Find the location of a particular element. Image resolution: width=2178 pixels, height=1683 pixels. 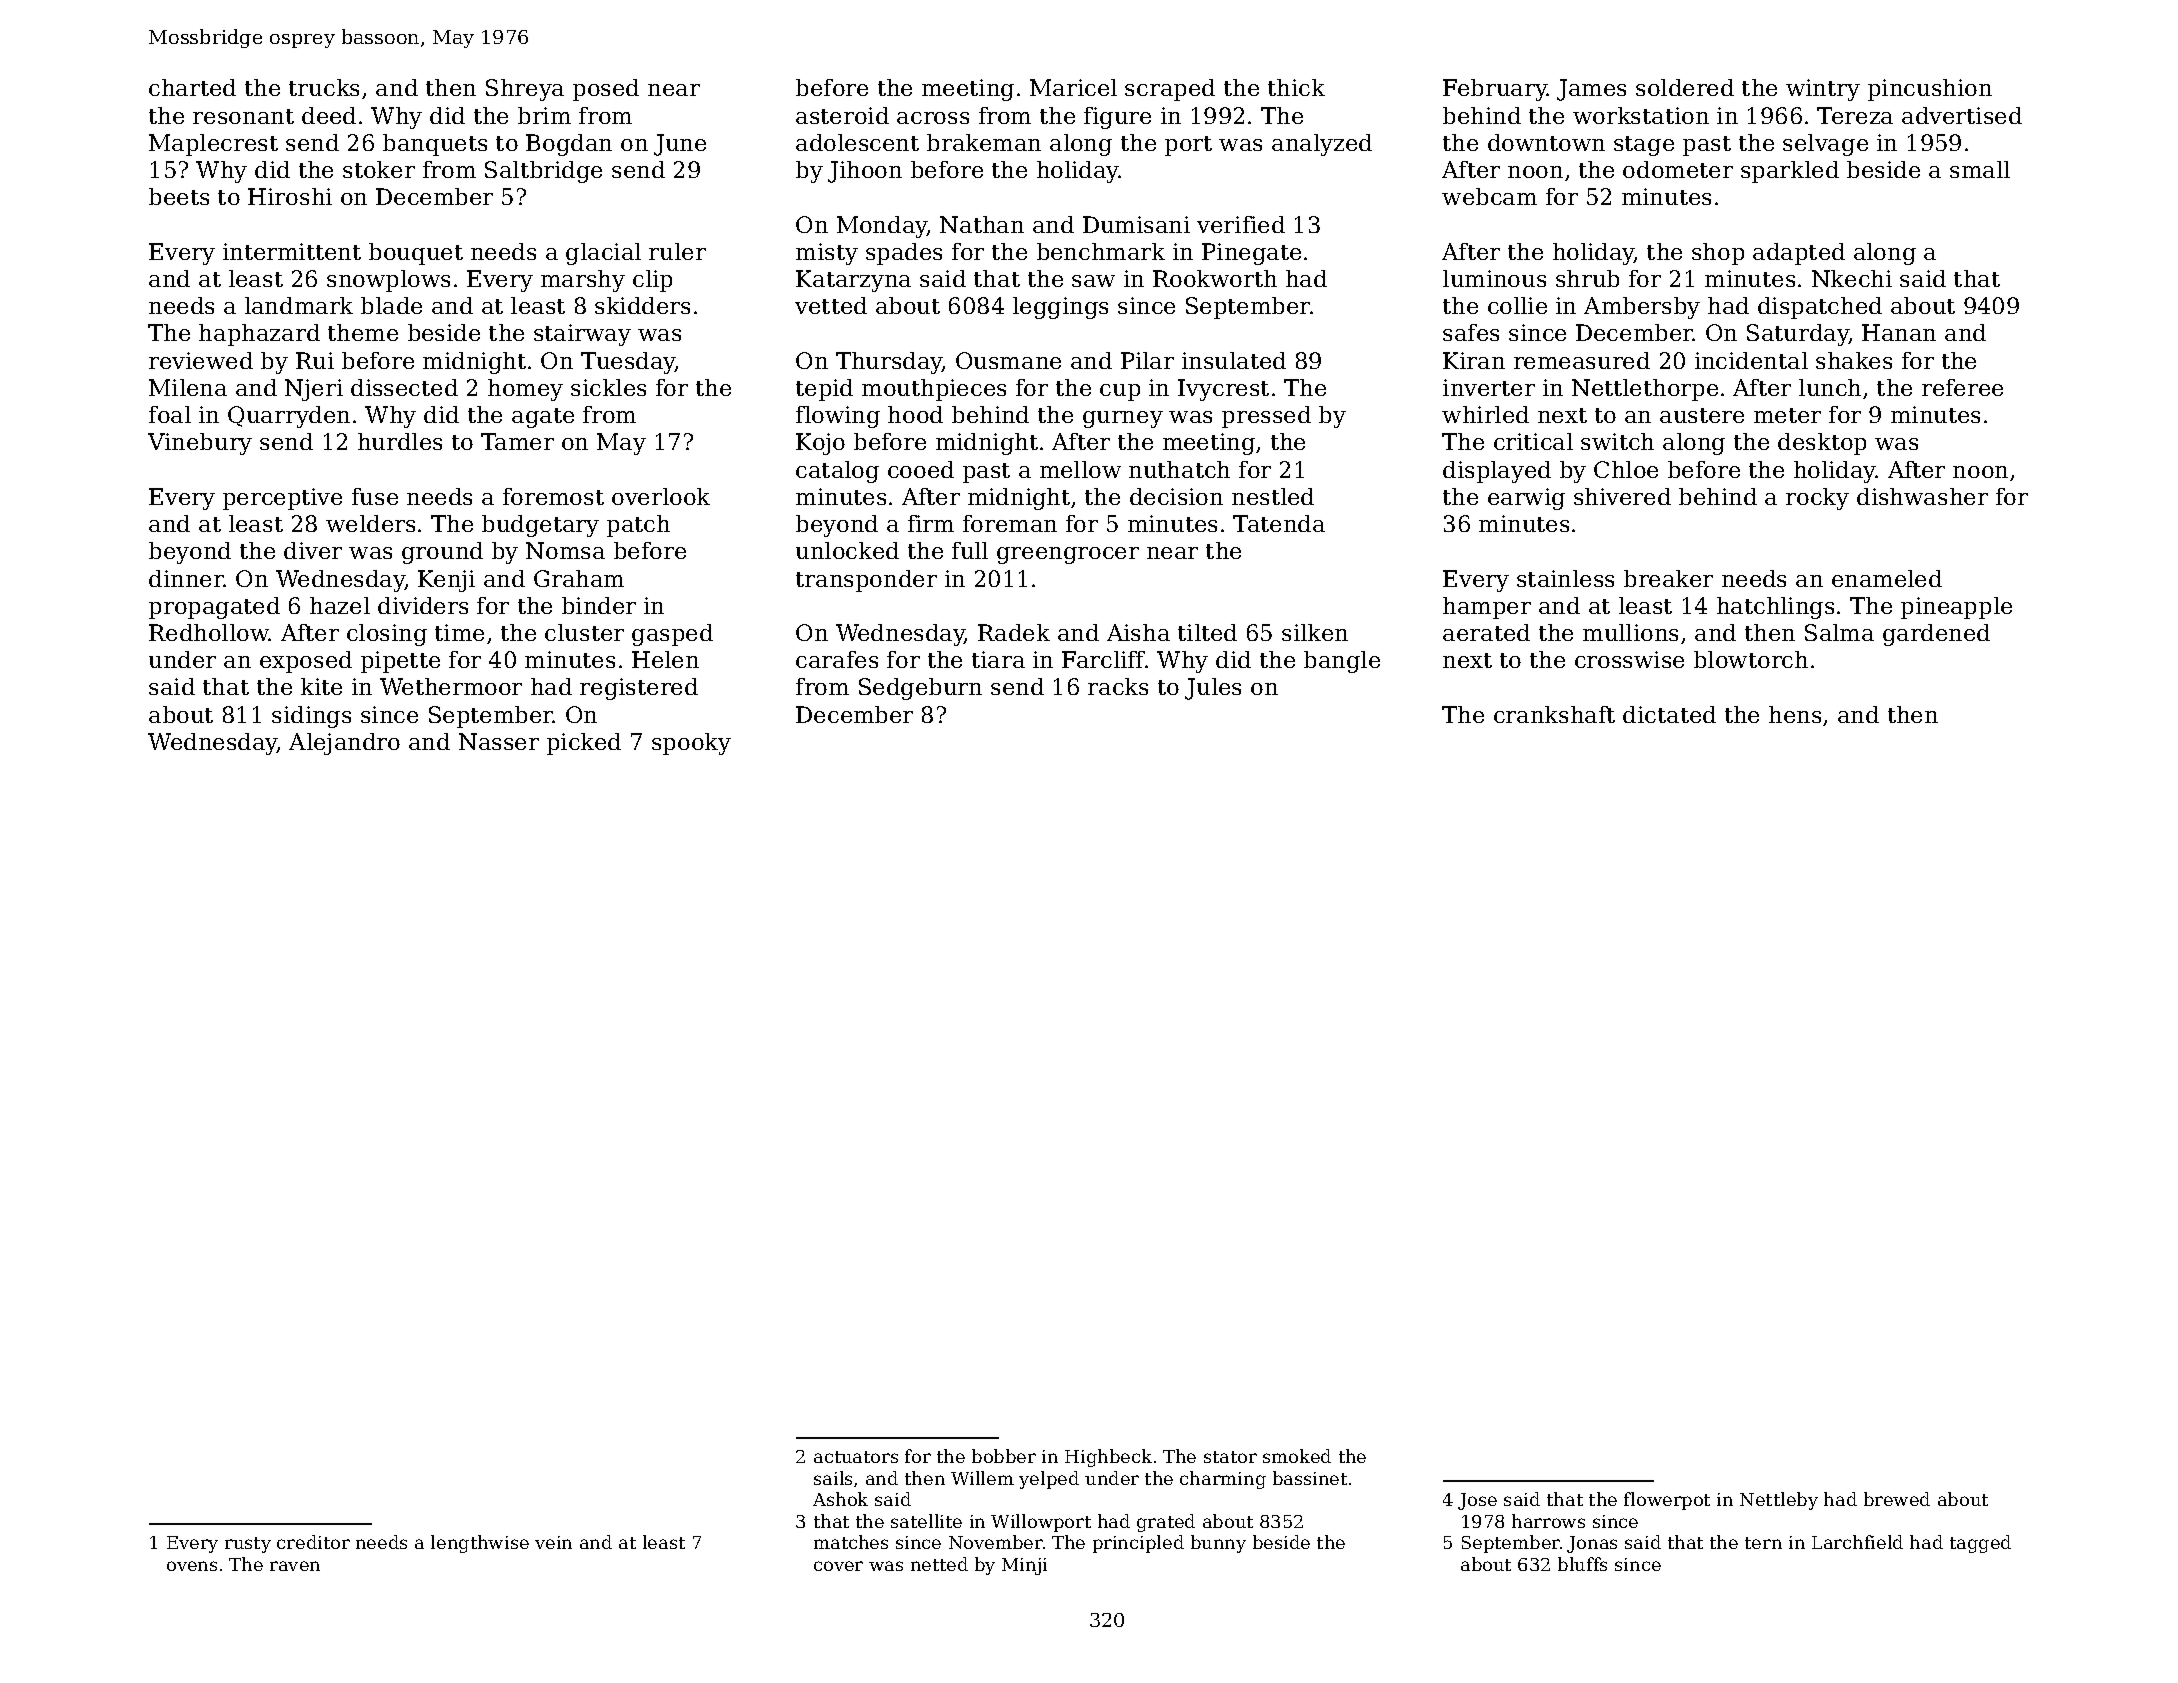

webcam is located at coordinates (1489, 196).
